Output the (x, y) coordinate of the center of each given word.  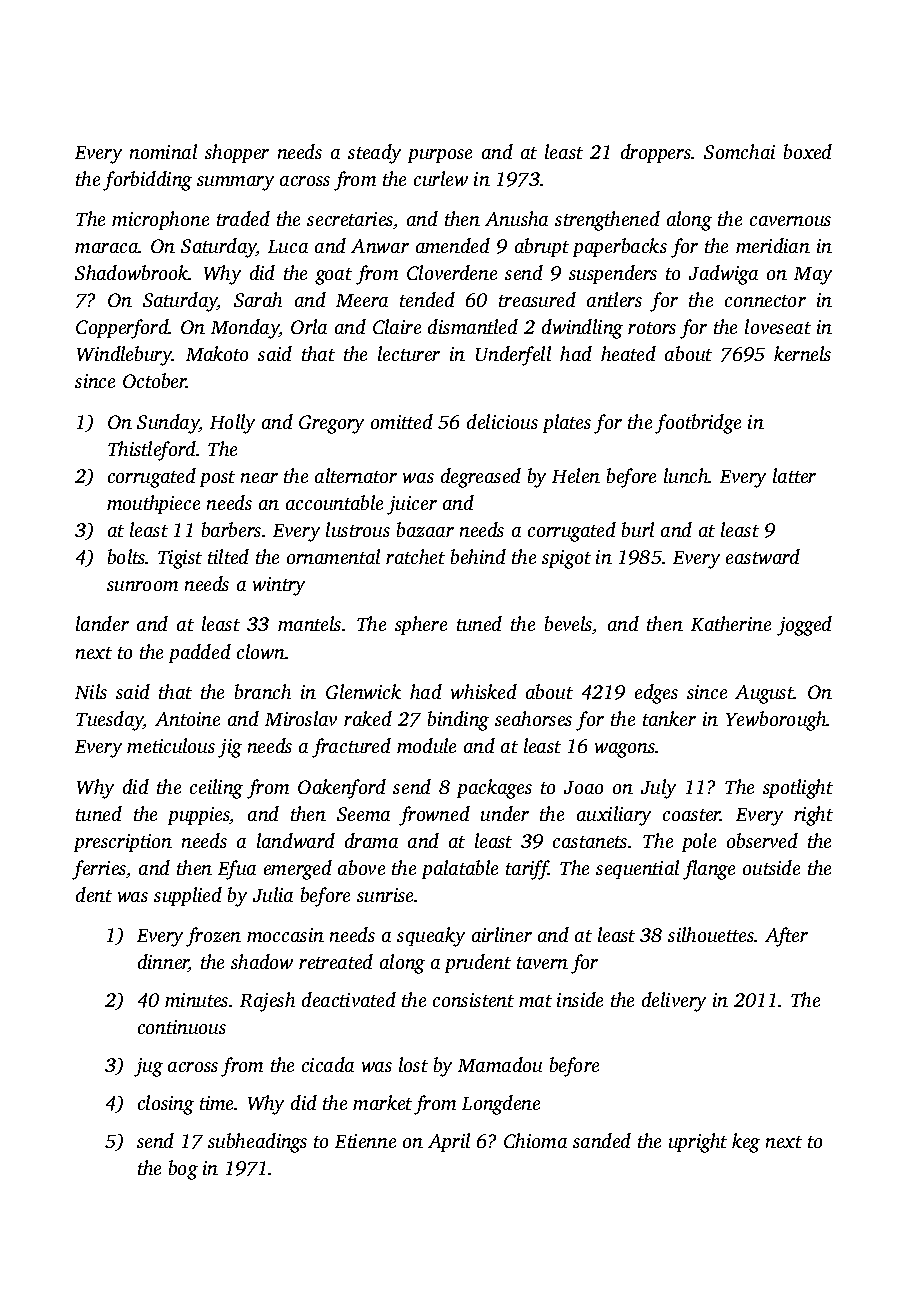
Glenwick (363, 691)
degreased (481, 478)
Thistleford (152, 451)
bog (183, 1170)
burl (638, 529)
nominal (163, 151)
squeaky (431, 937)
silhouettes (711, 934)
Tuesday (110, 721)
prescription (123, 843)
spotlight (798, 789)
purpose (440, 156)
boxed (808, 151)
